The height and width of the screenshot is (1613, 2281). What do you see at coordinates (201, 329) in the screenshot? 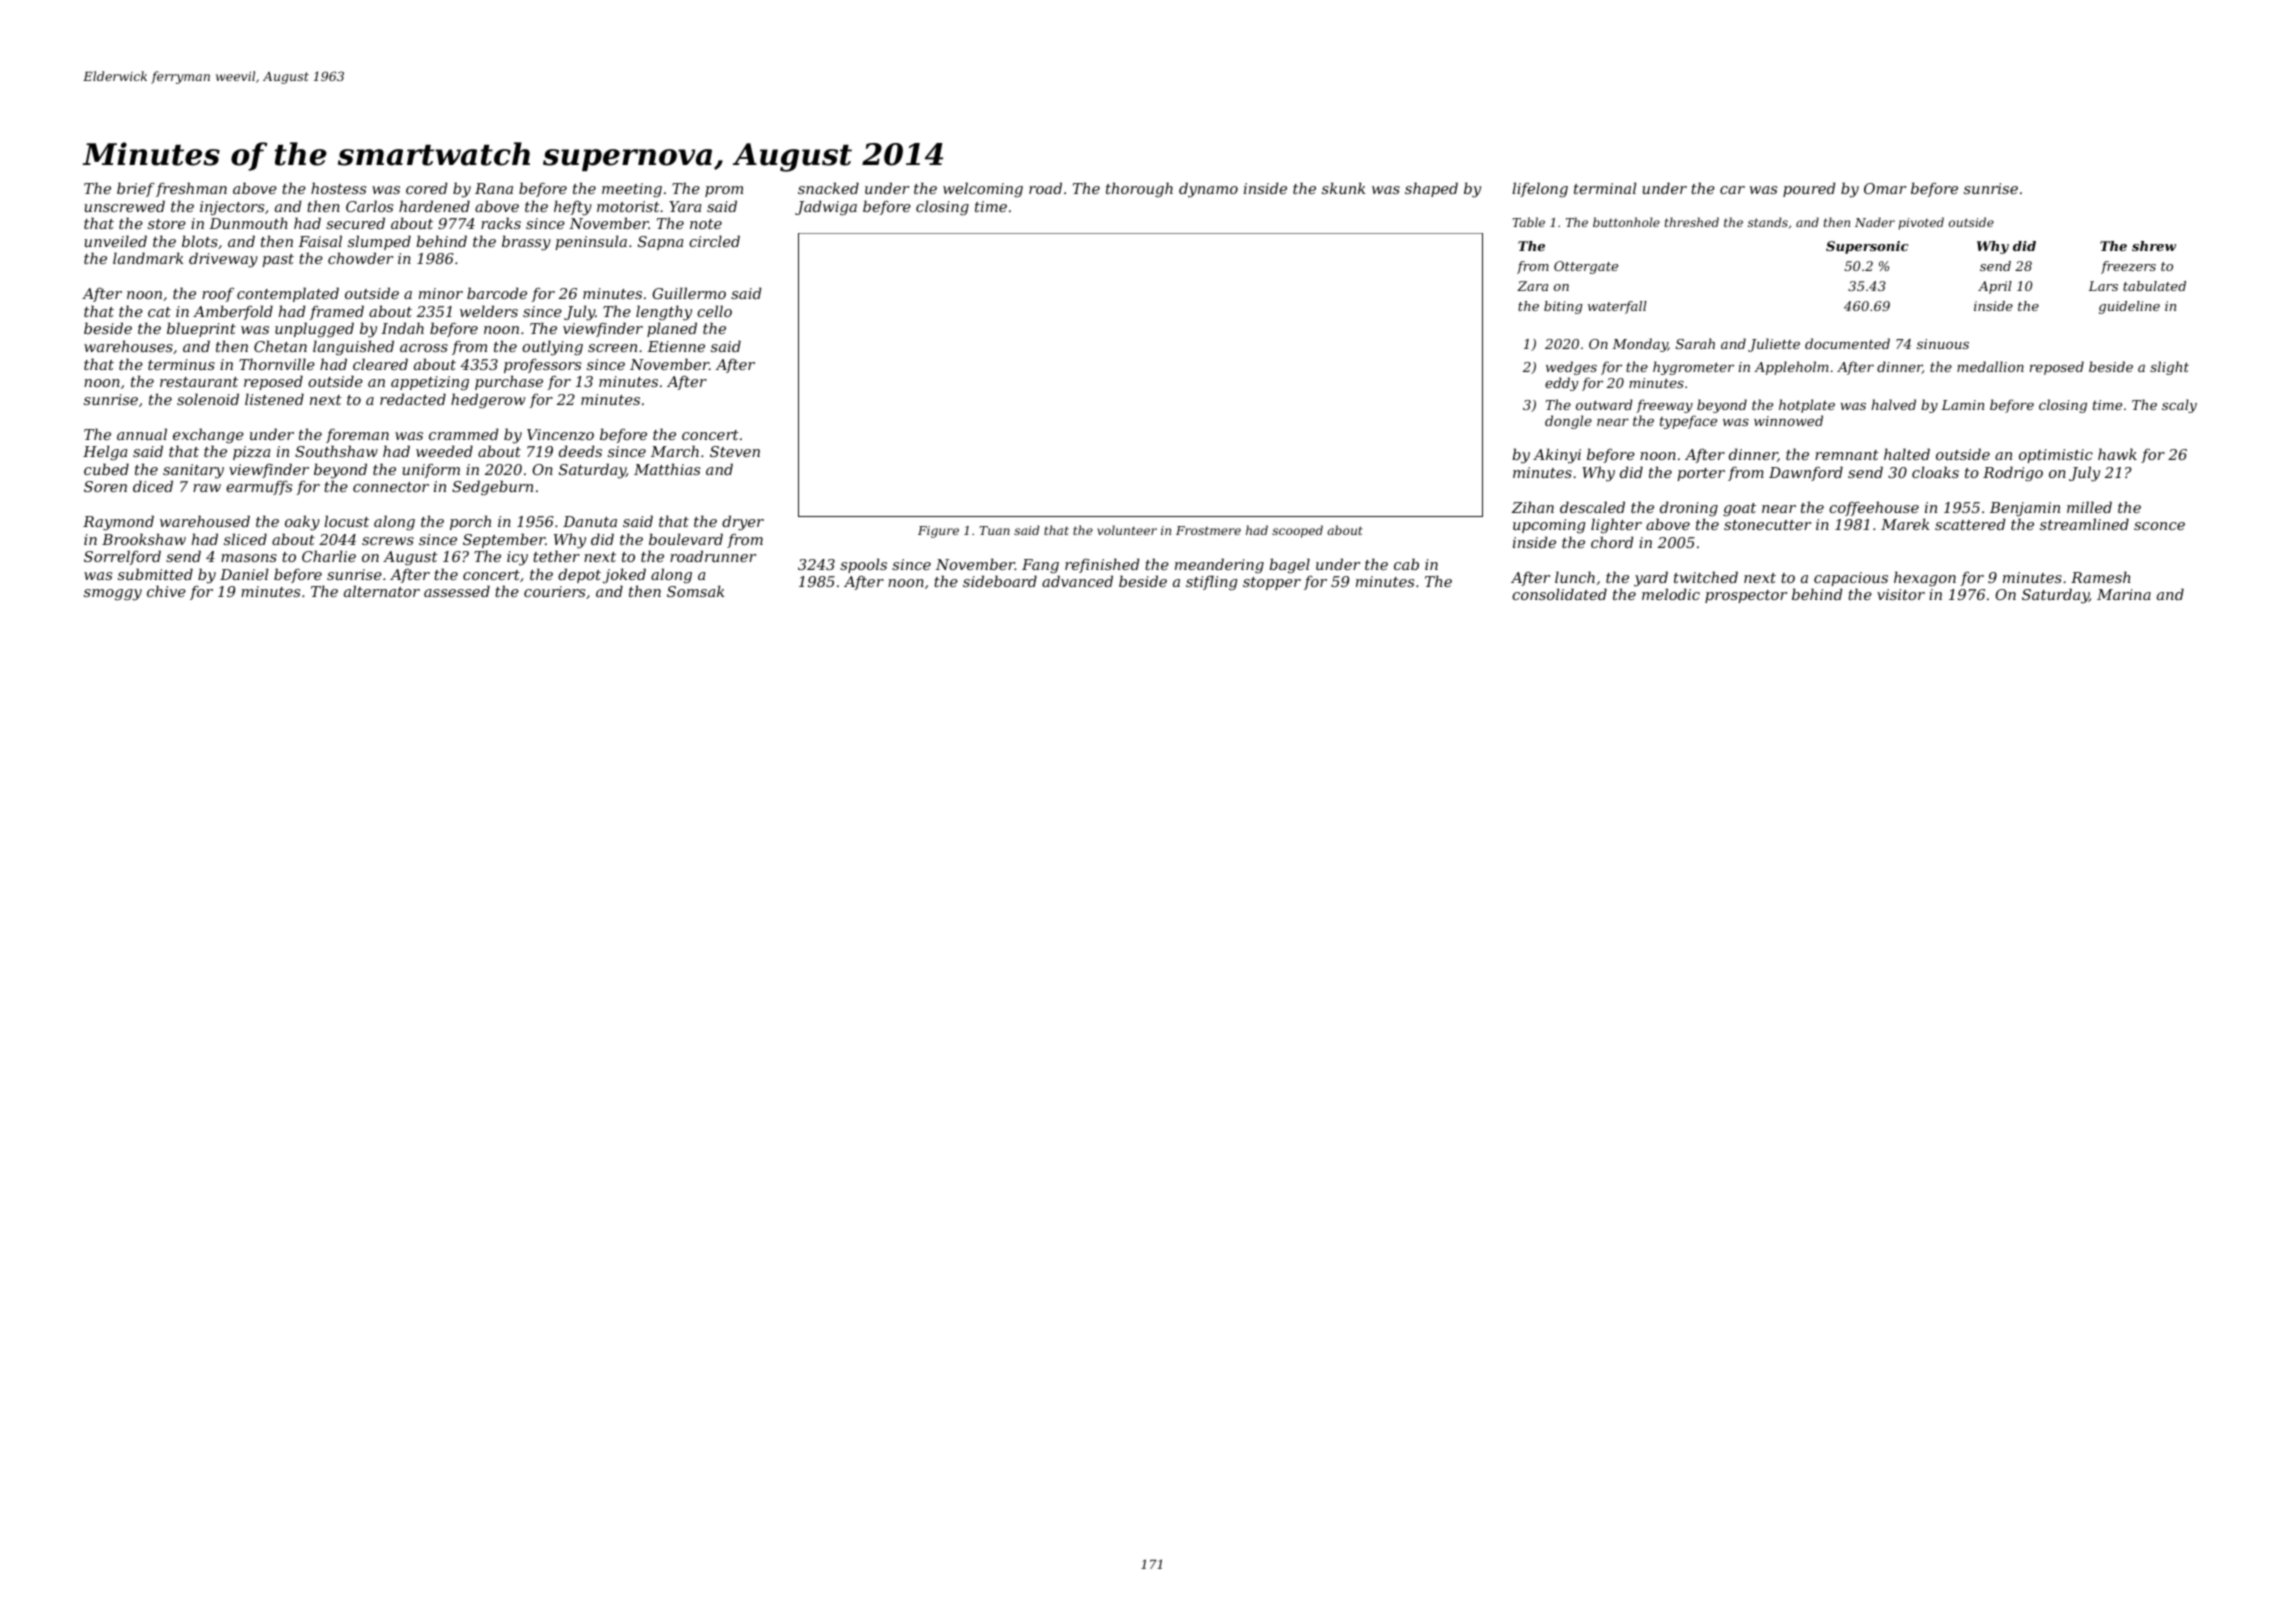
I see `blueprint` at bounding box center [201, 329].
